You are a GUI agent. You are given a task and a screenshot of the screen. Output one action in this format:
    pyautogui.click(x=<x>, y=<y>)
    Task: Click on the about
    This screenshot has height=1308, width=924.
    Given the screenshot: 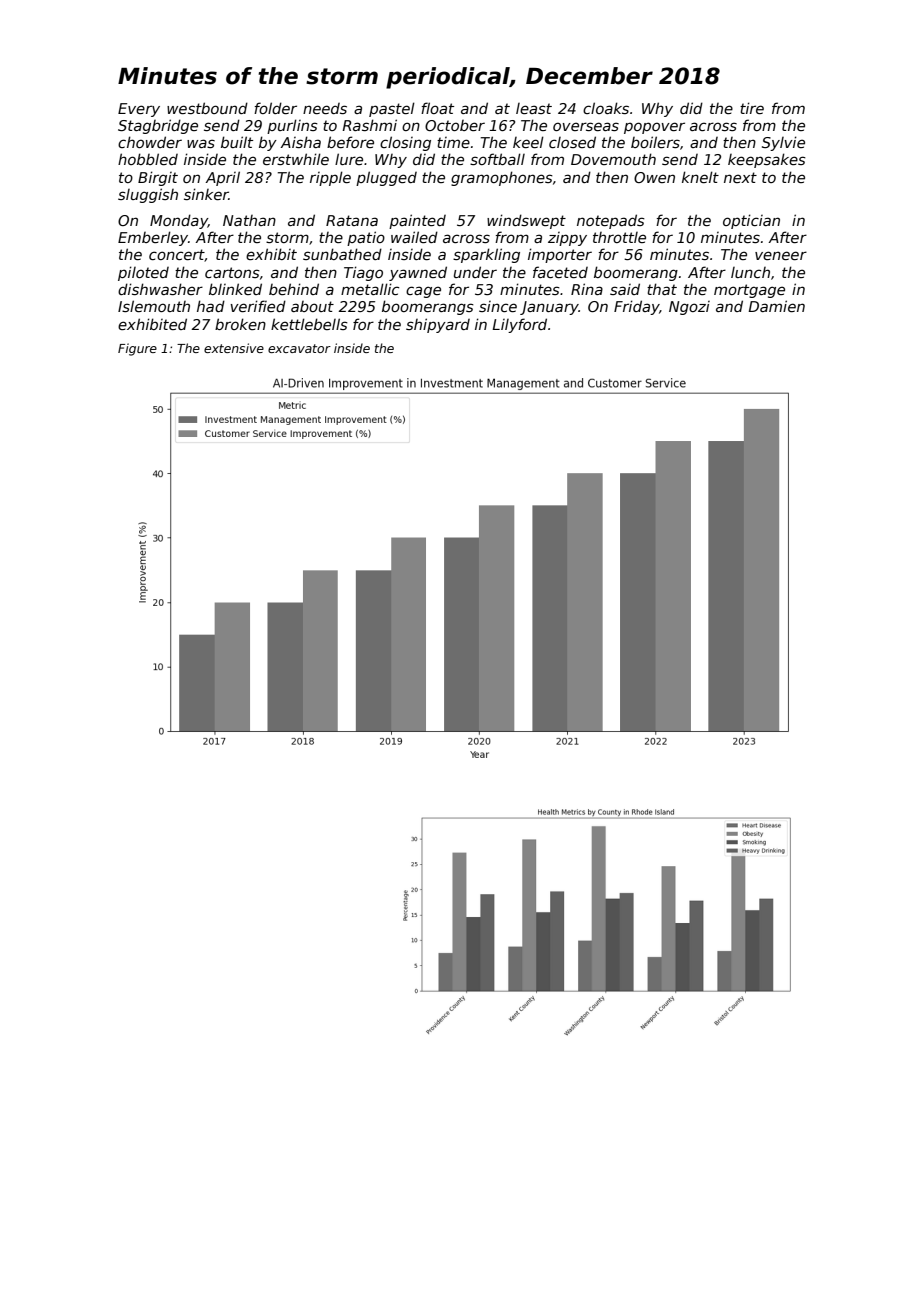 What is the action you would take?
    pyautogui.click(x=312, y=306)
